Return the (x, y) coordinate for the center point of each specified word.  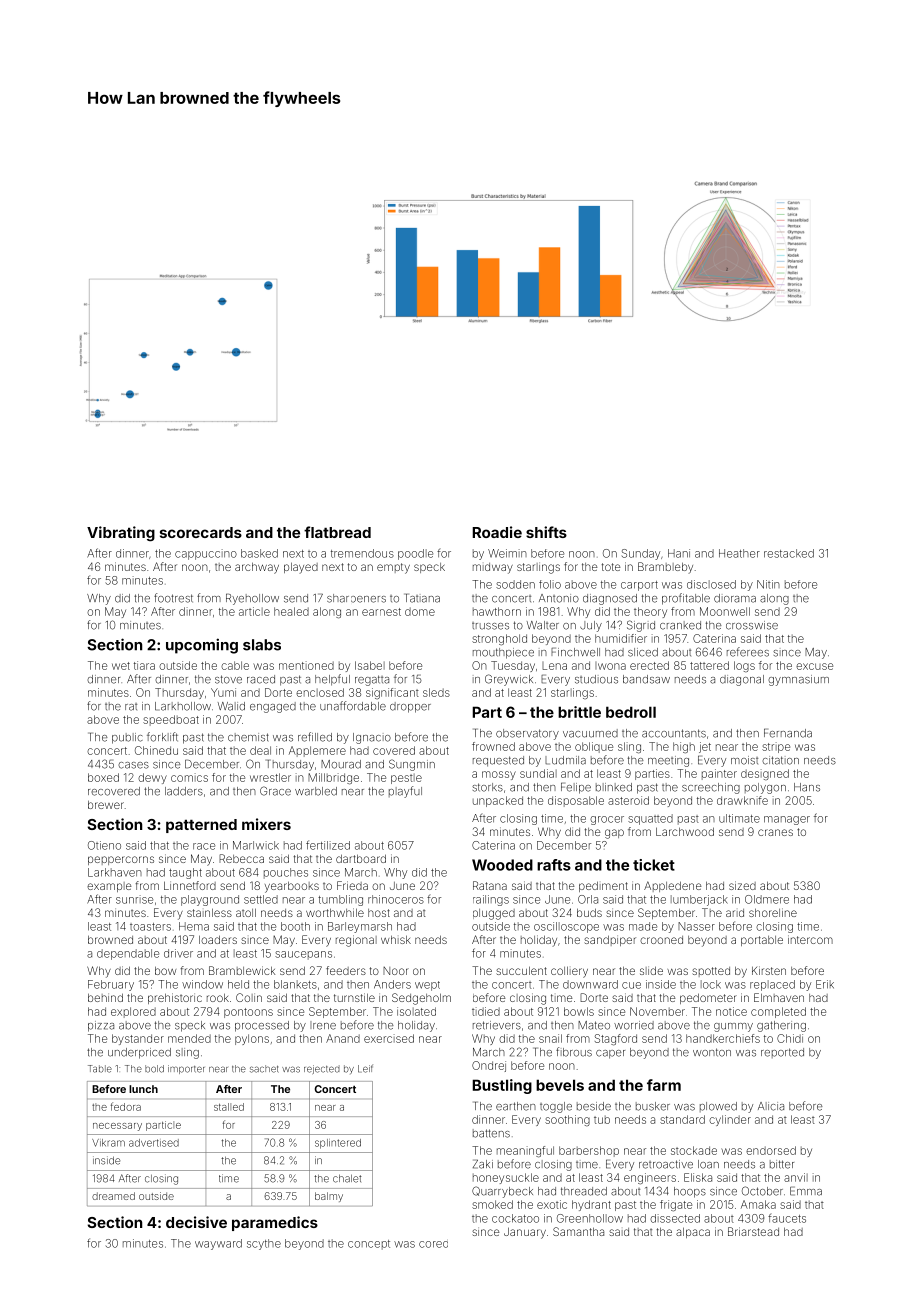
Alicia (771, 1106)
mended (189, 1038)
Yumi (223, 692)
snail (550, 1038)
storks (487, 787)
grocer (607, 820)
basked (259, 553)
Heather (739, 553)
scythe (264, 1244)
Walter (543, 625)
